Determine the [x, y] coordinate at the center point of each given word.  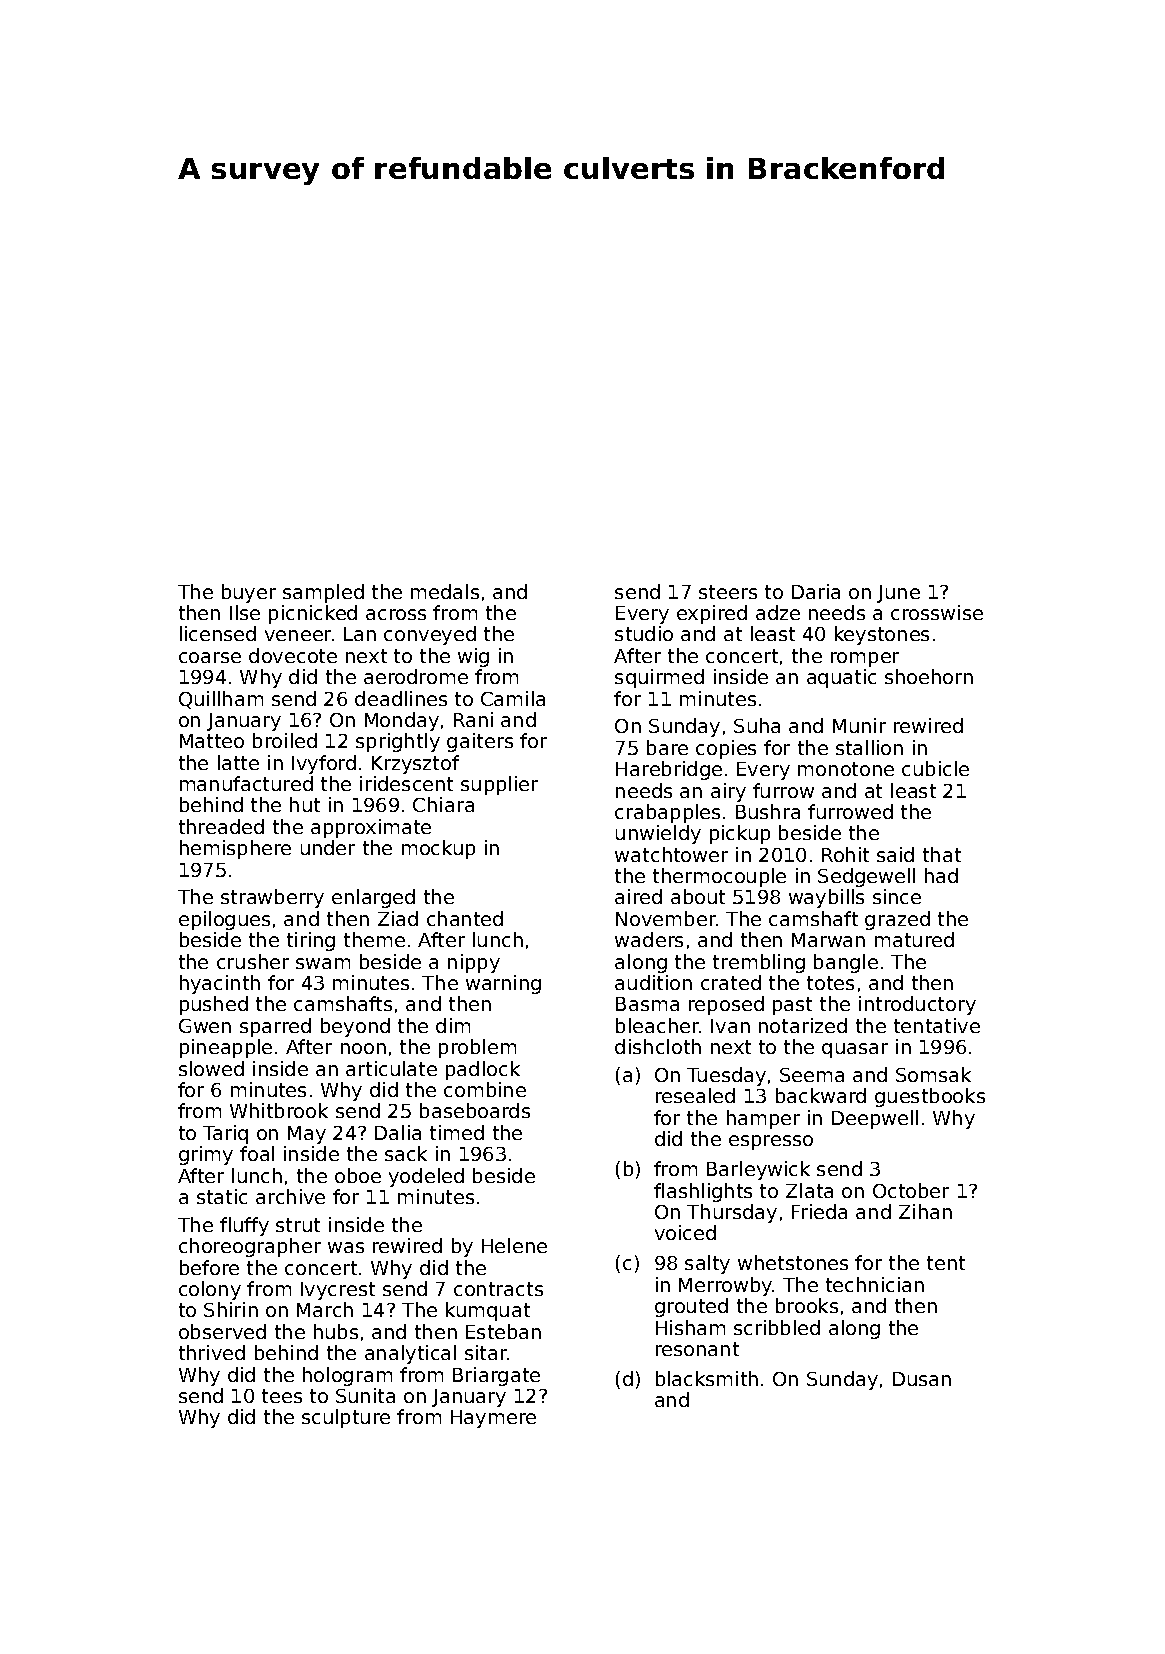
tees [282, 1396]
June [898, 594]
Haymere [493, 1419]
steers [728, 592]
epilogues [224, 920]
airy [728, 792]
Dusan [922, 1379]
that [942, 854]
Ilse [245, 612]
